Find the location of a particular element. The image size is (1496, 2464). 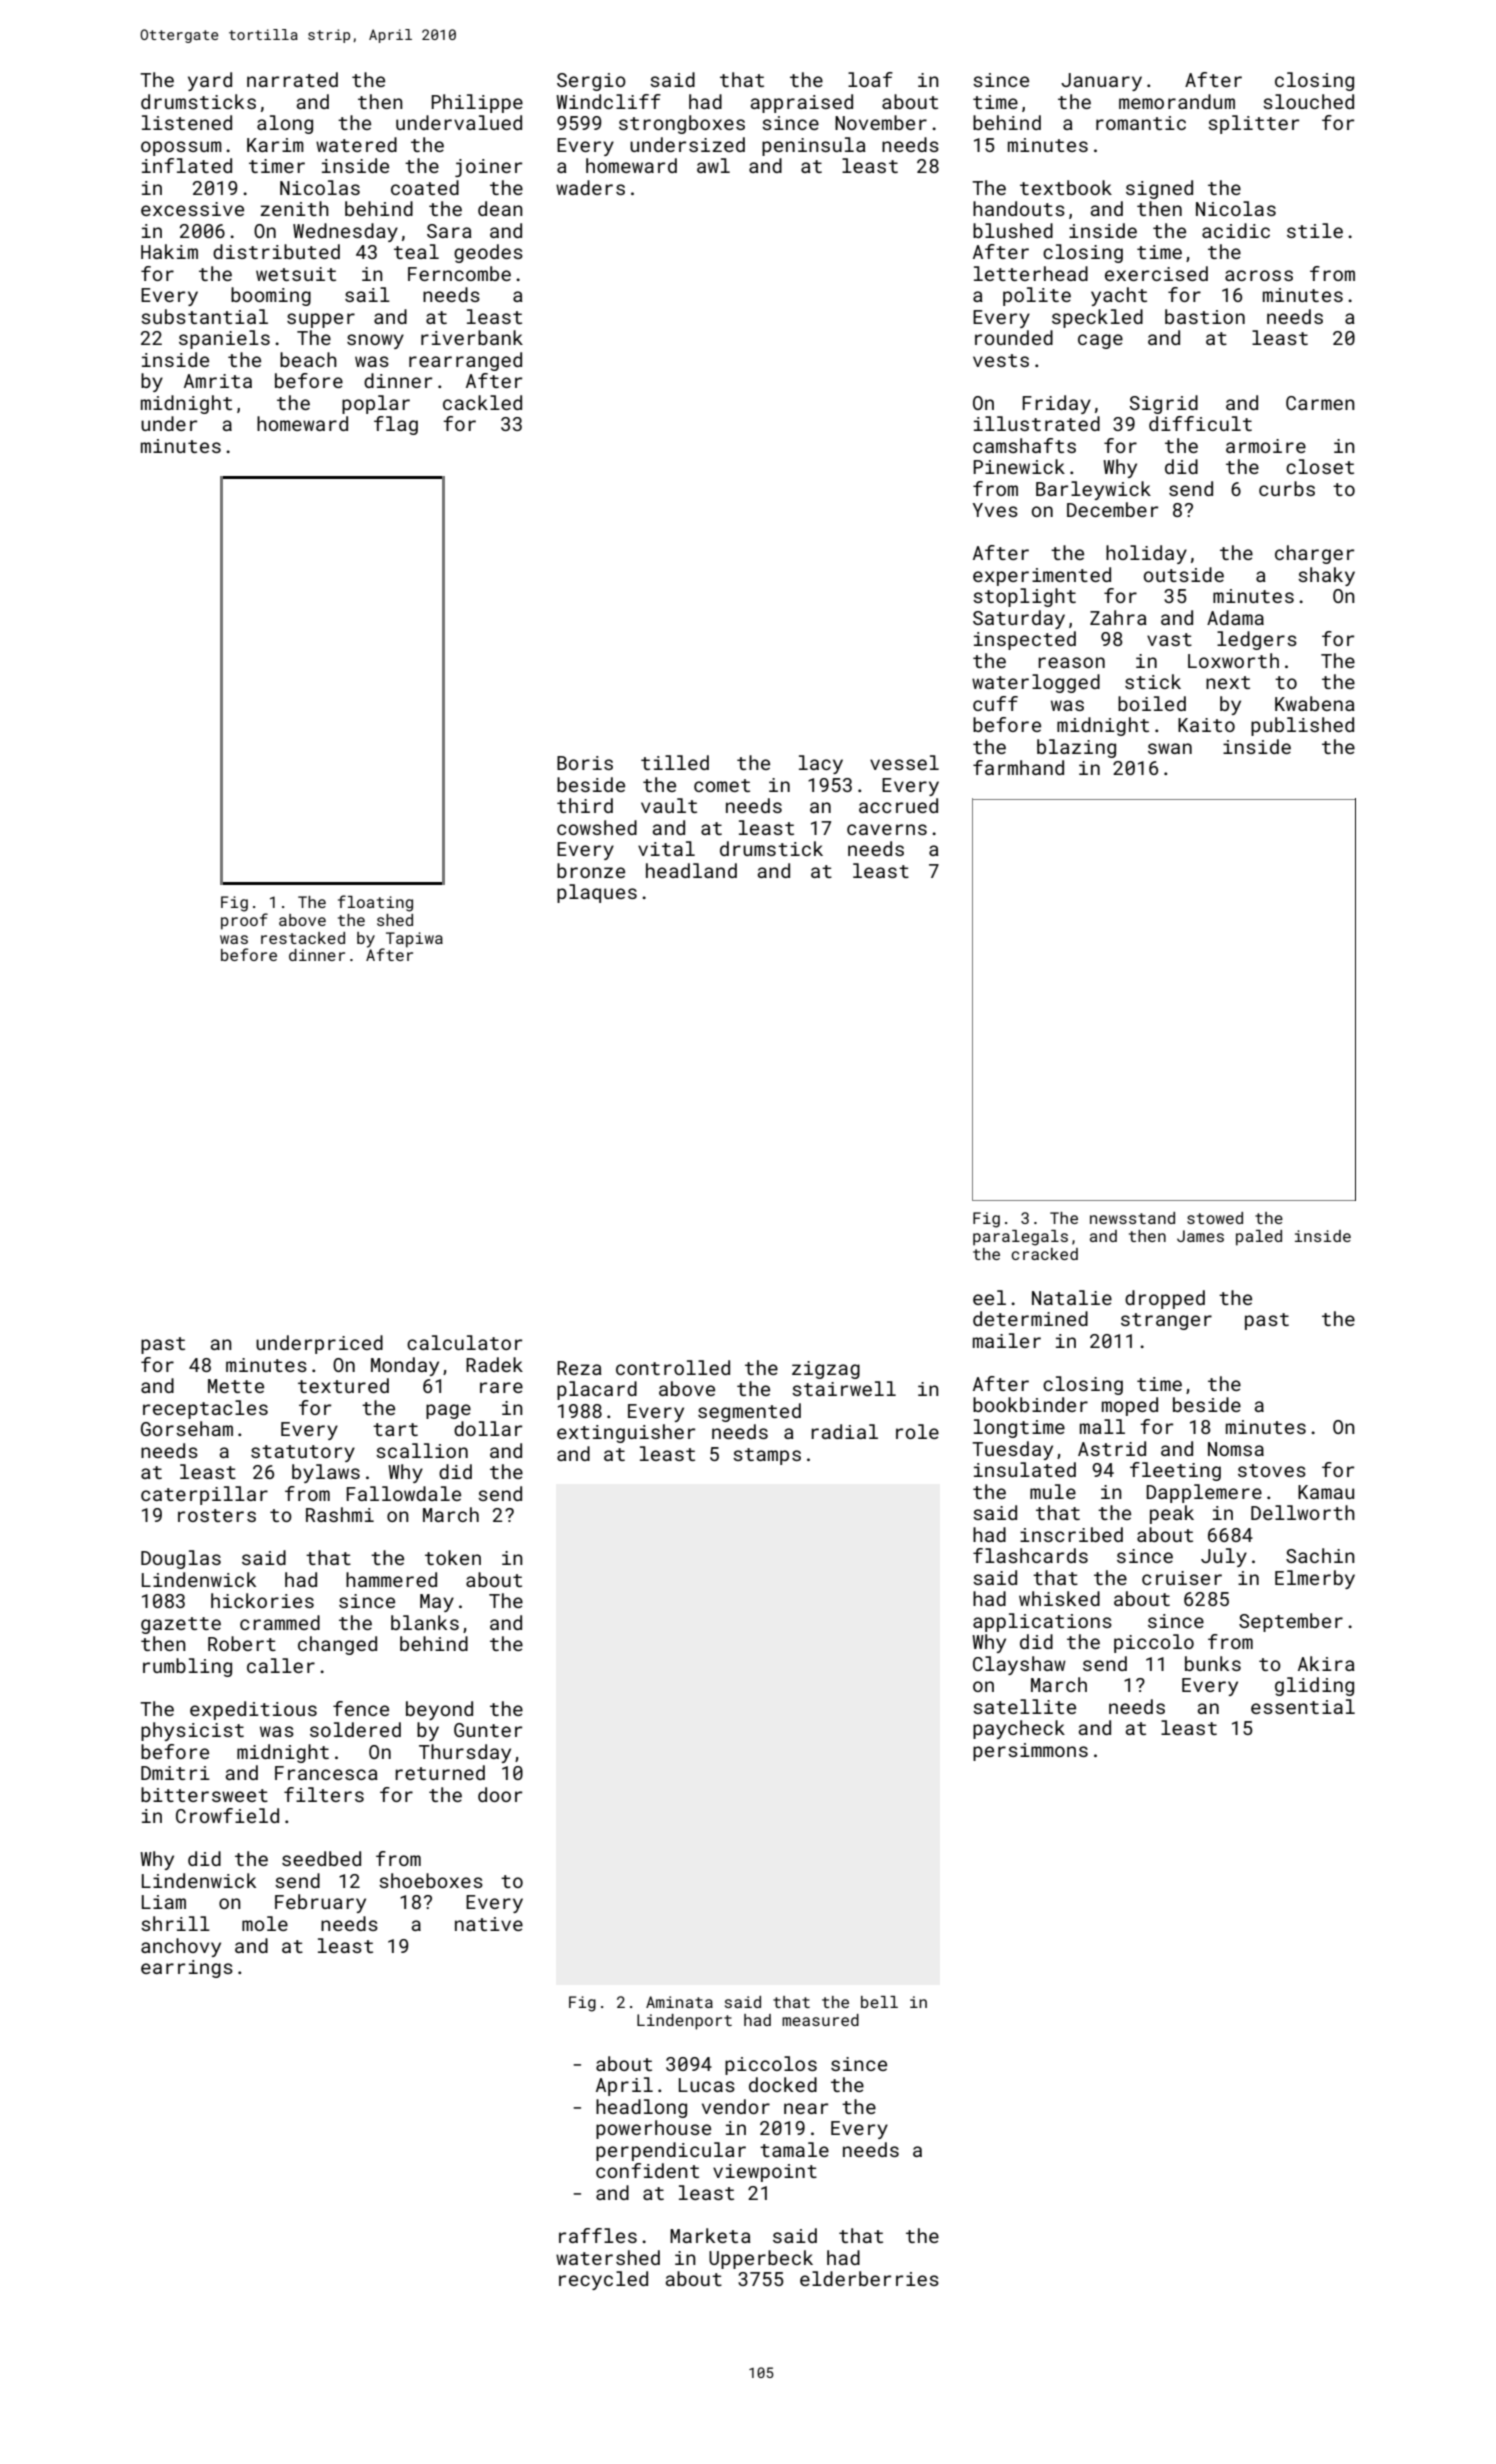

elderberries is located at coordinates (869, 2278).
